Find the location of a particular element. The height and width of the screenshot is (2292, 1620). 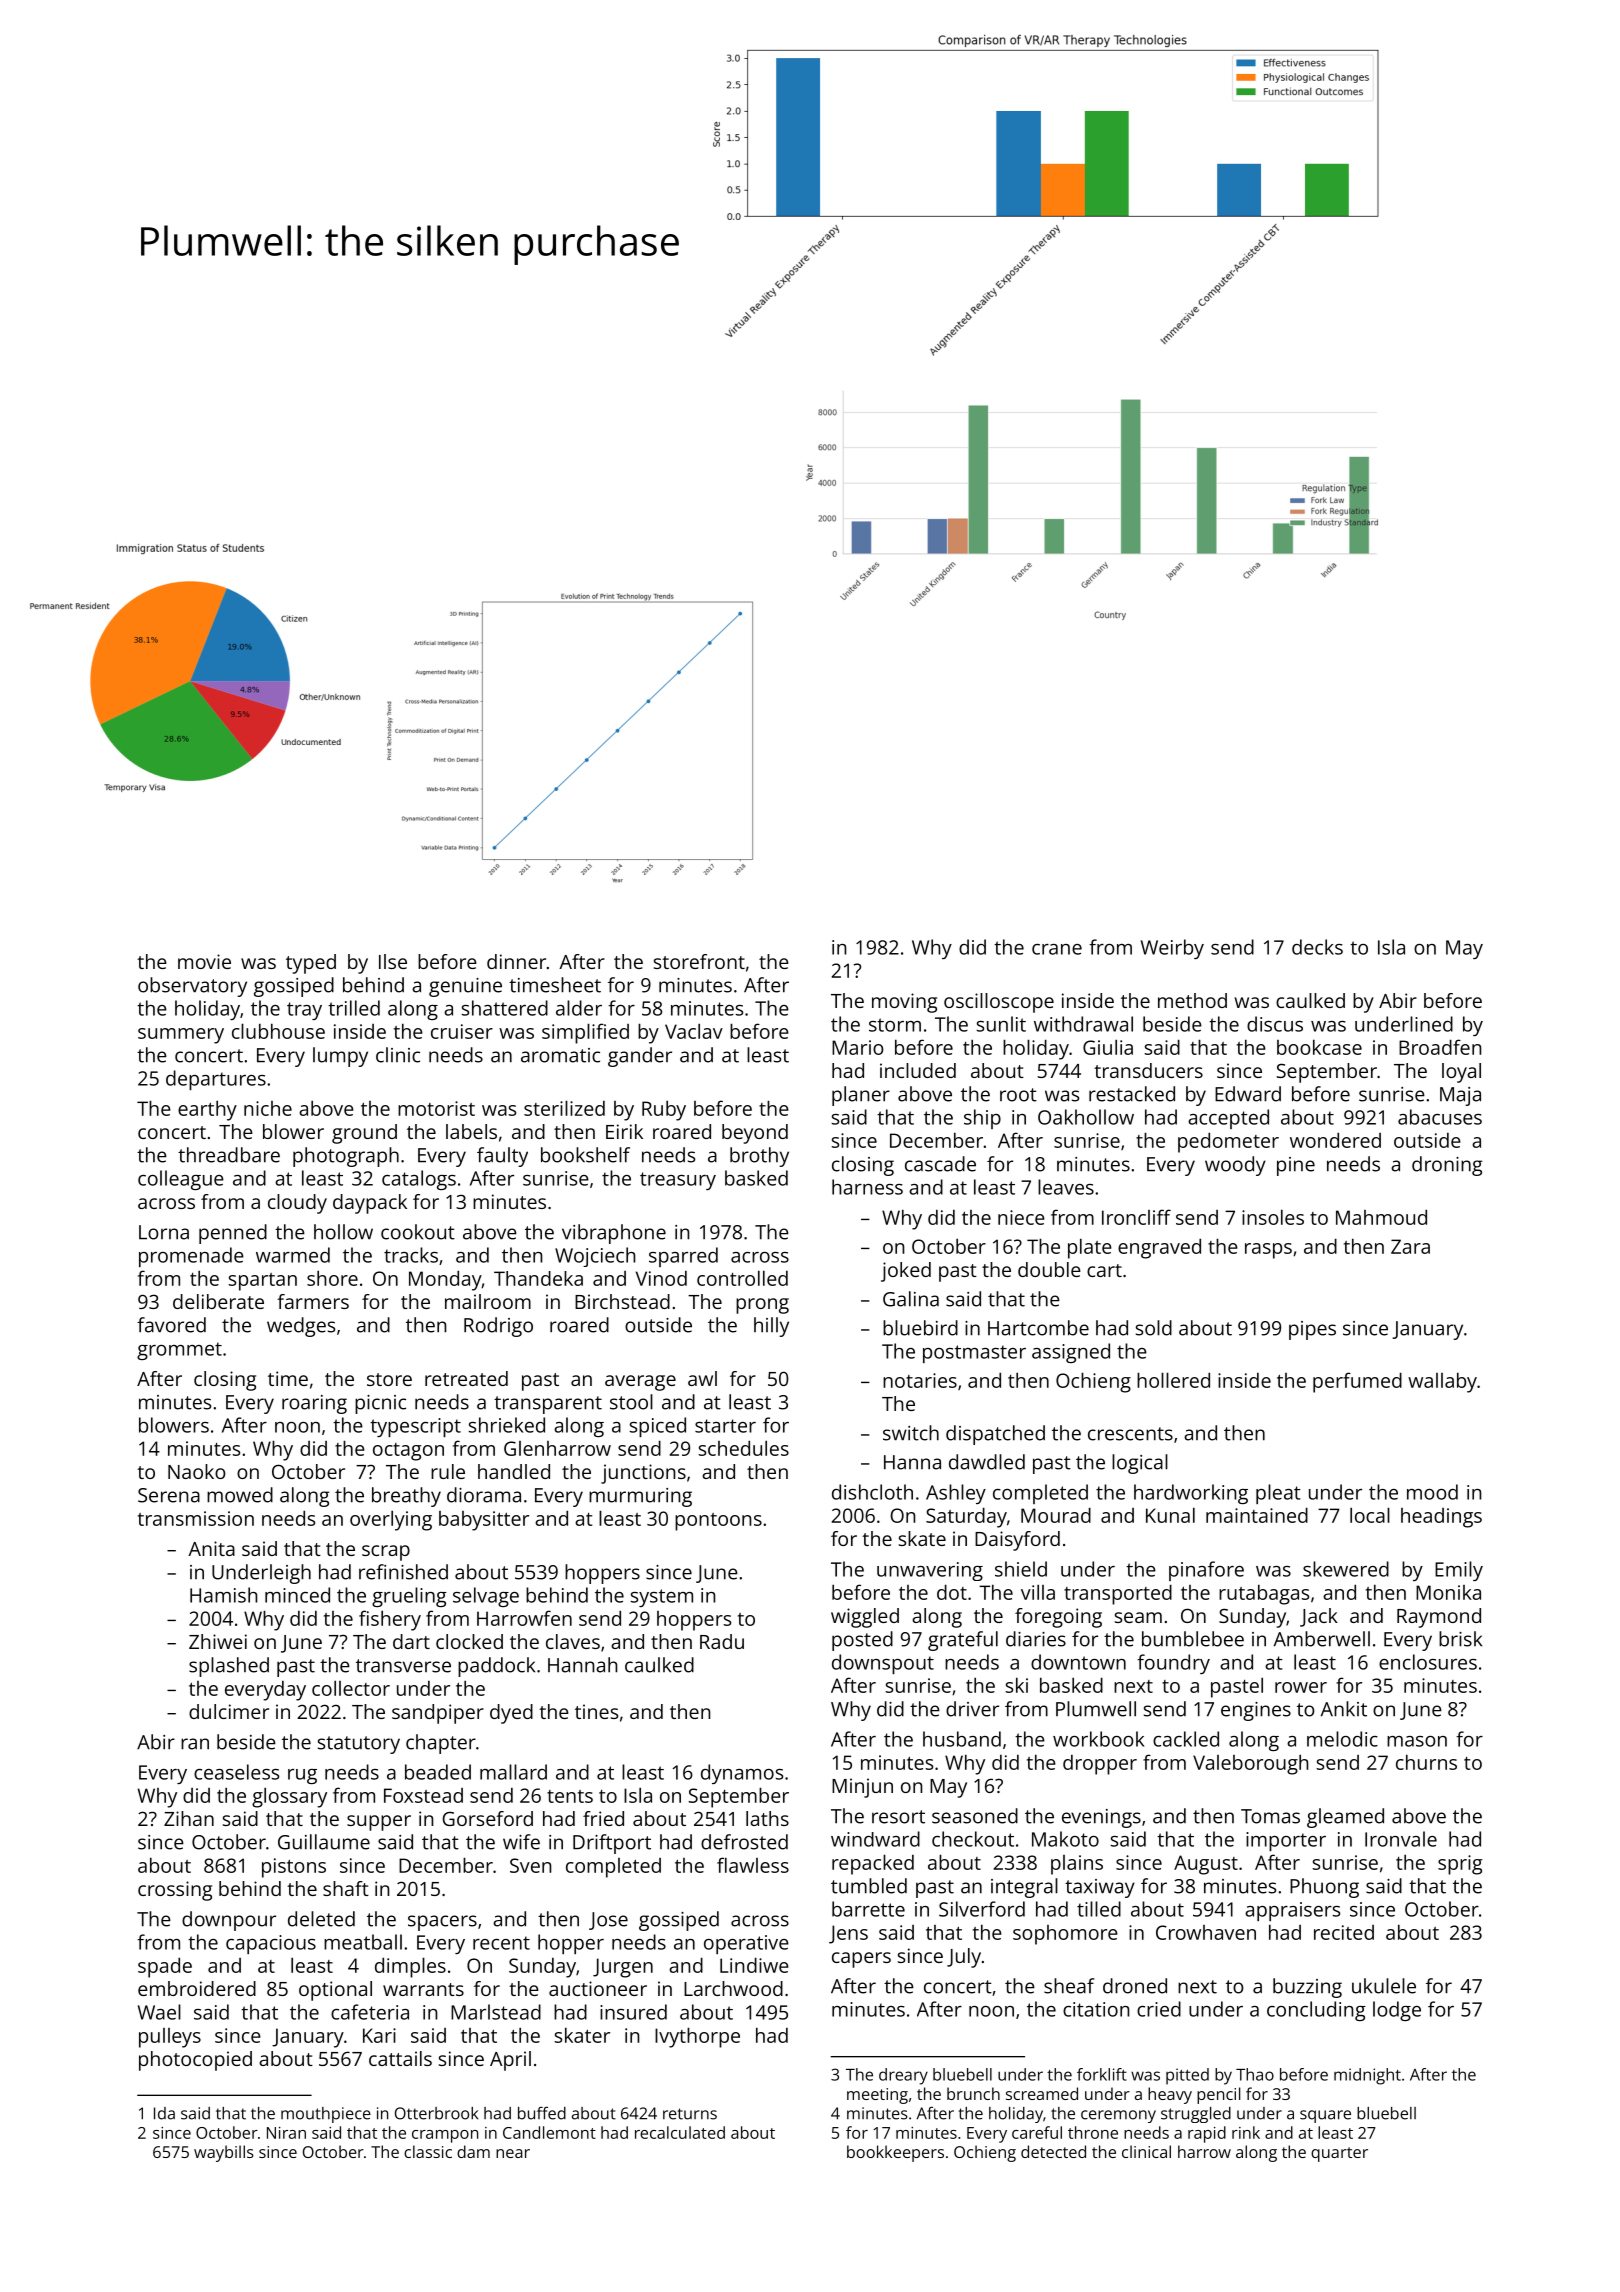

quarter is located at coordinates (1339, 2154).
